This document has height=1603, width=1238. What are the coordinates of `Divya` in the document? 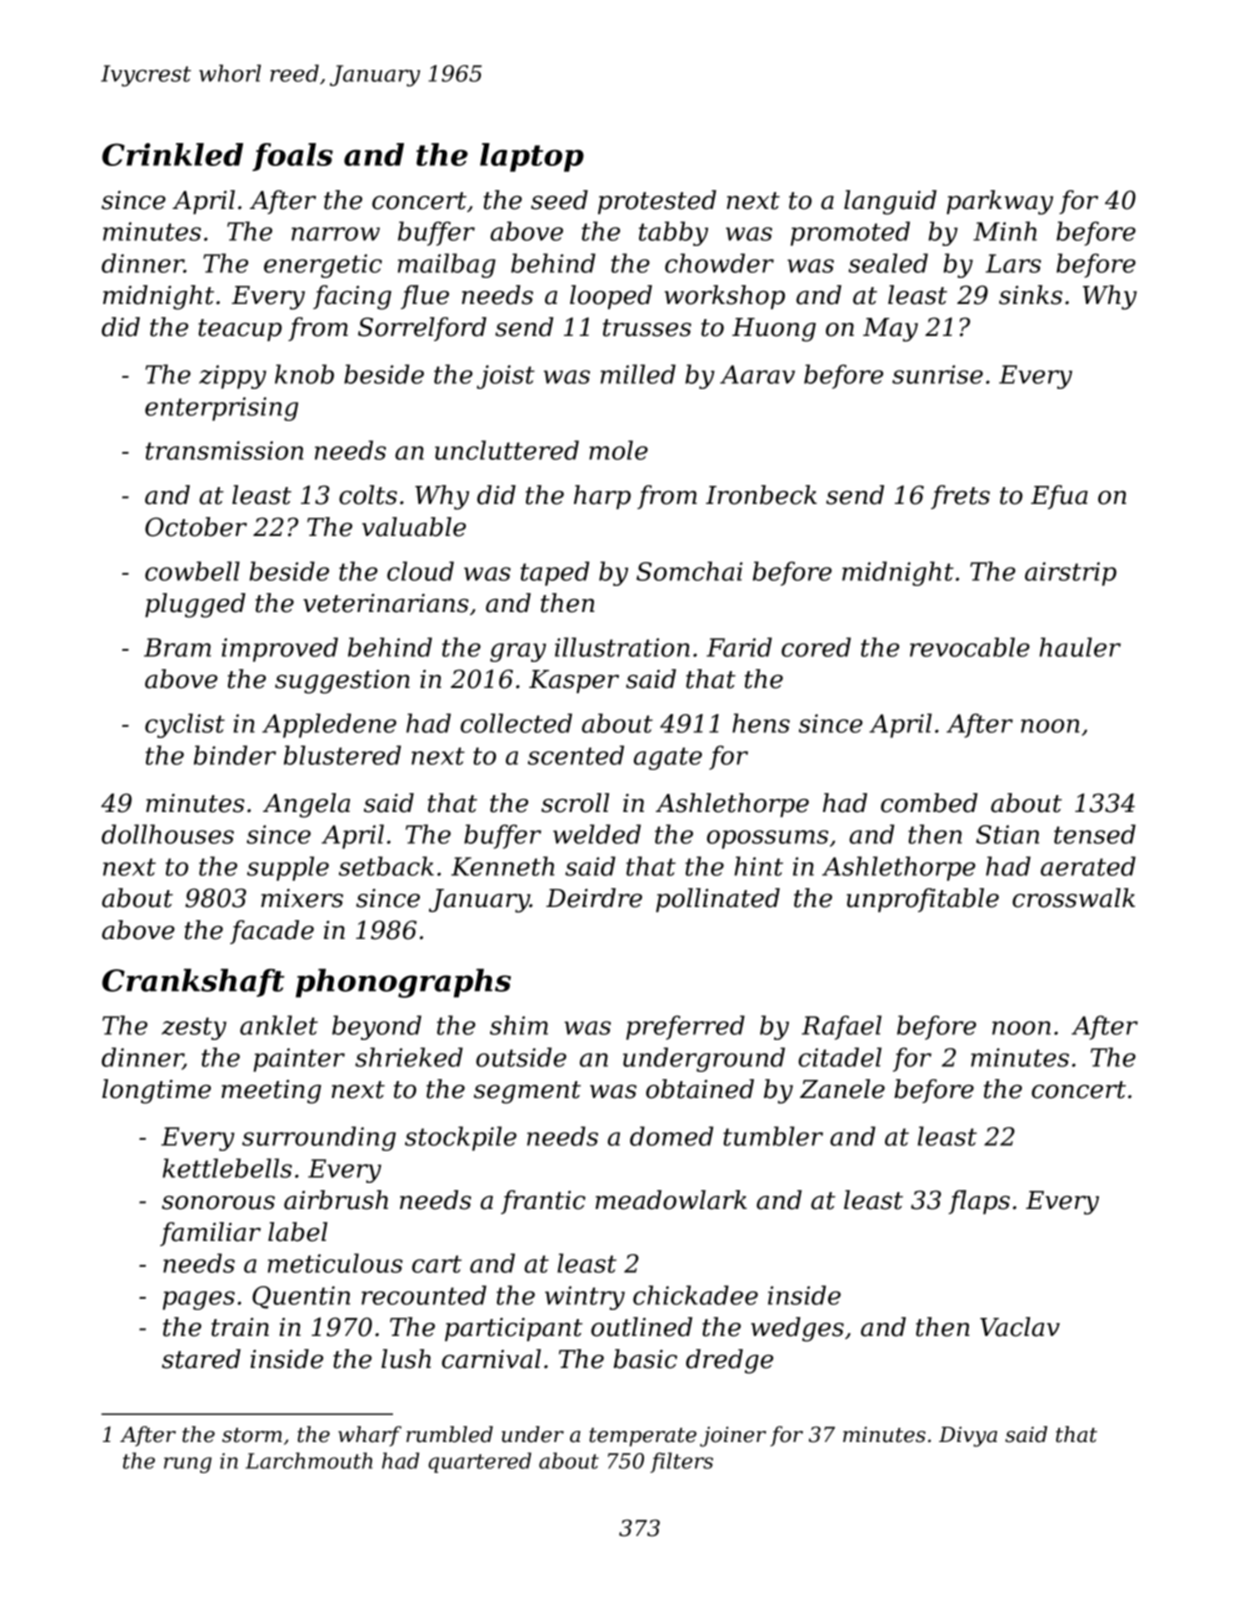 It's located at (968, 1436).
